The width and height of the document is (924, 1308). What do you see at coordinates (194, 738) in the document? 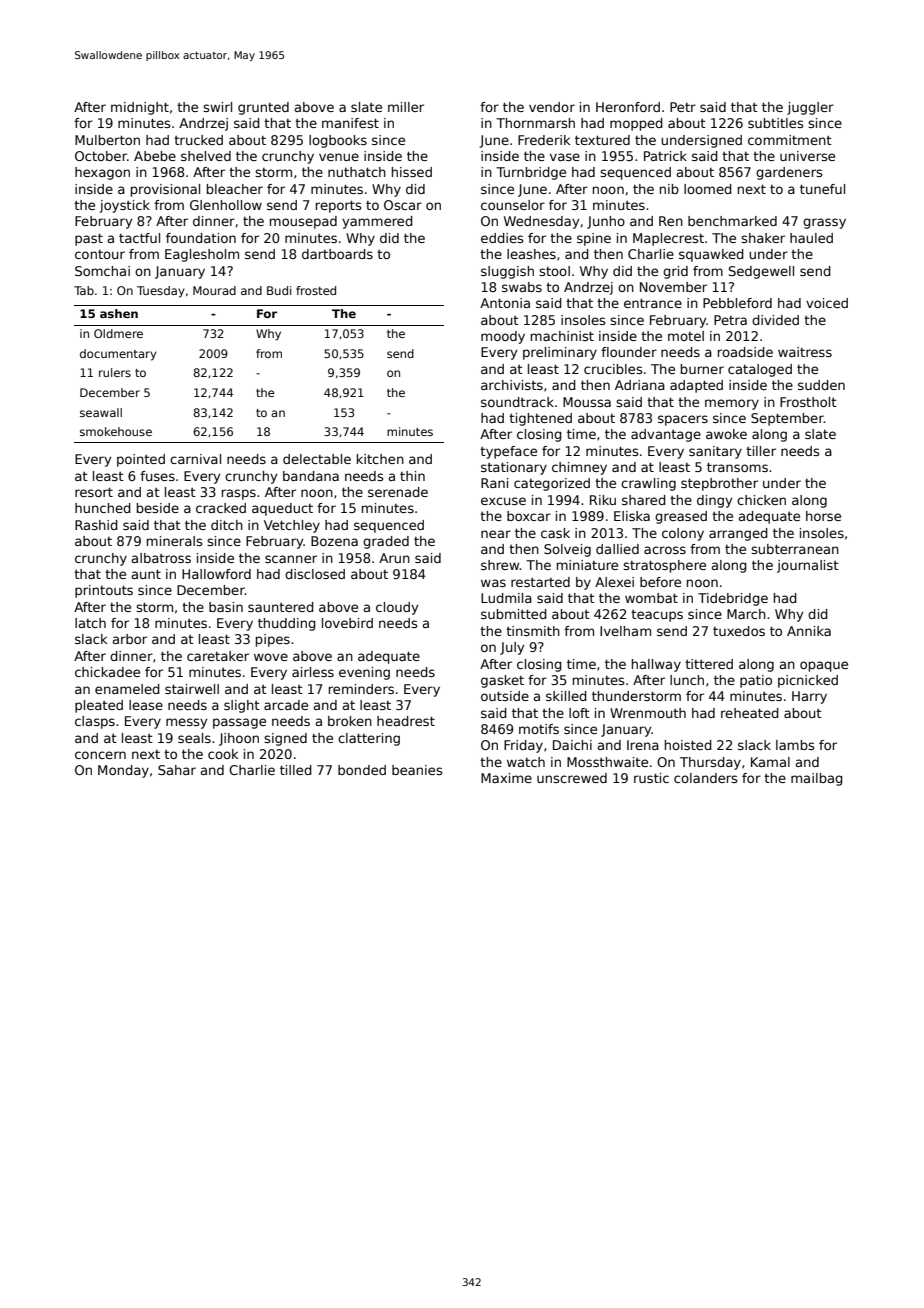
I see `seals` at bounding box center [194, 738].
